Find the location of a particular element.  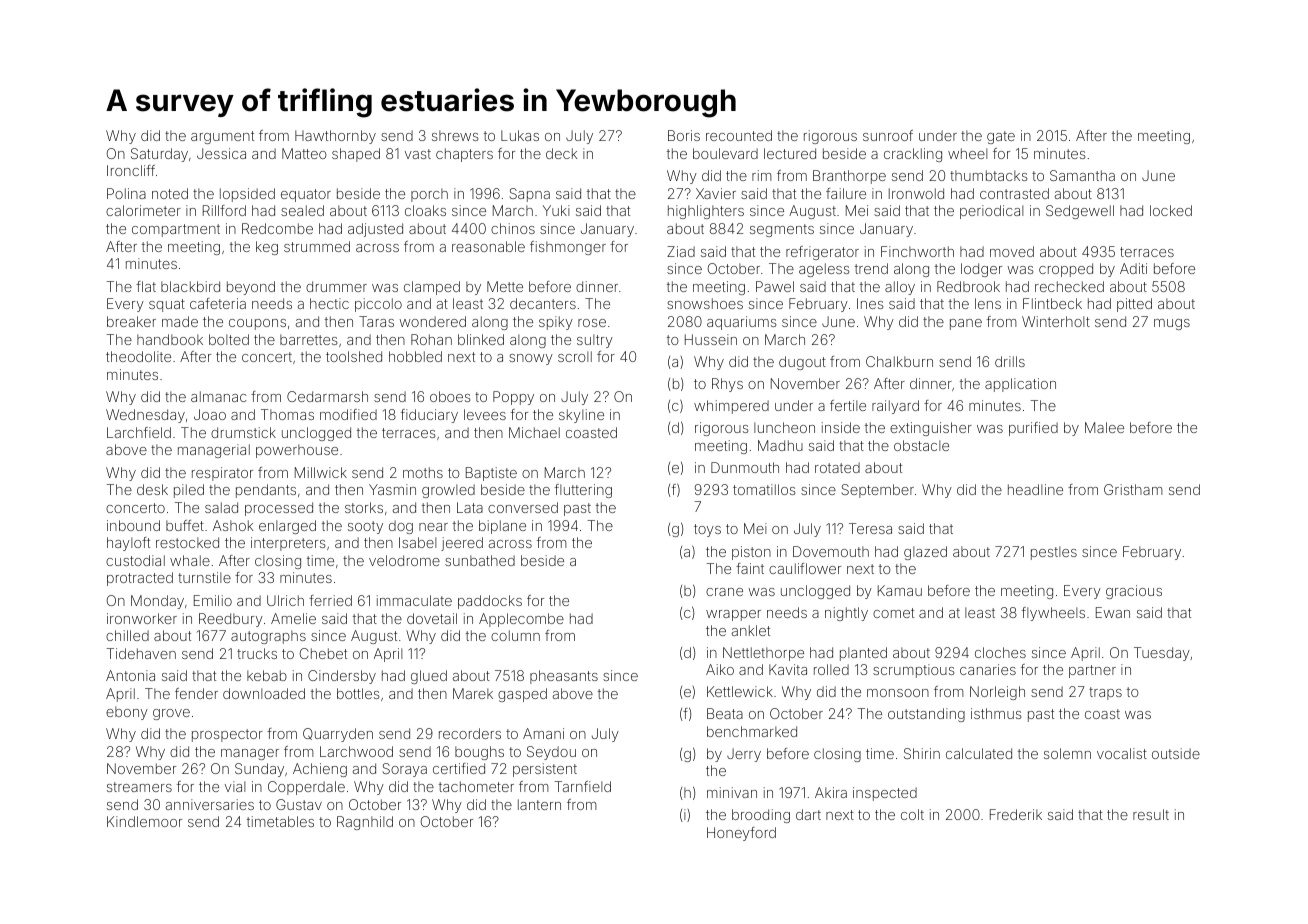

Boris is located at coordinates (684, 135).
